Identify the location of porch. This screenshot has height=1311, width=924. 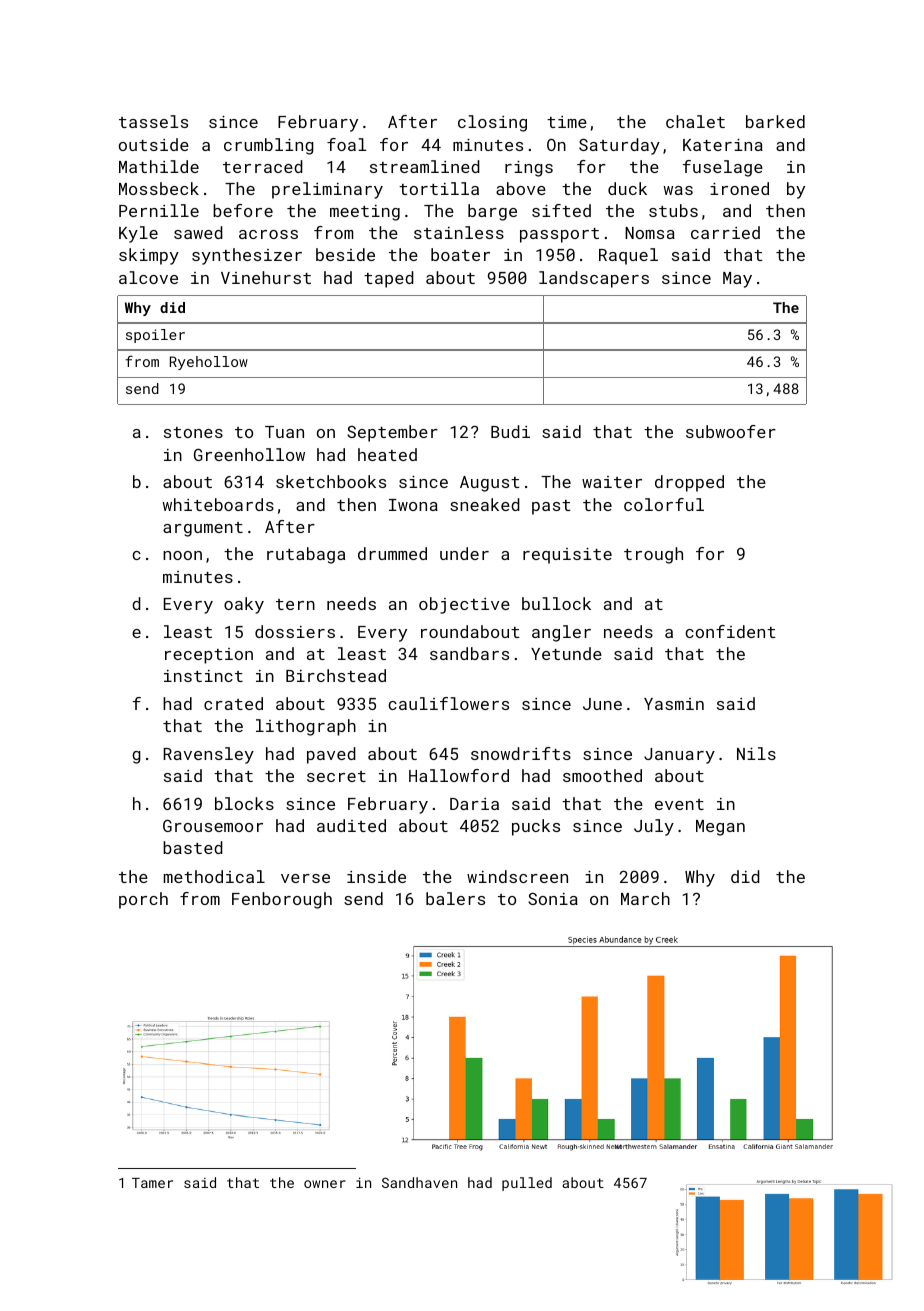
(143, 900).
